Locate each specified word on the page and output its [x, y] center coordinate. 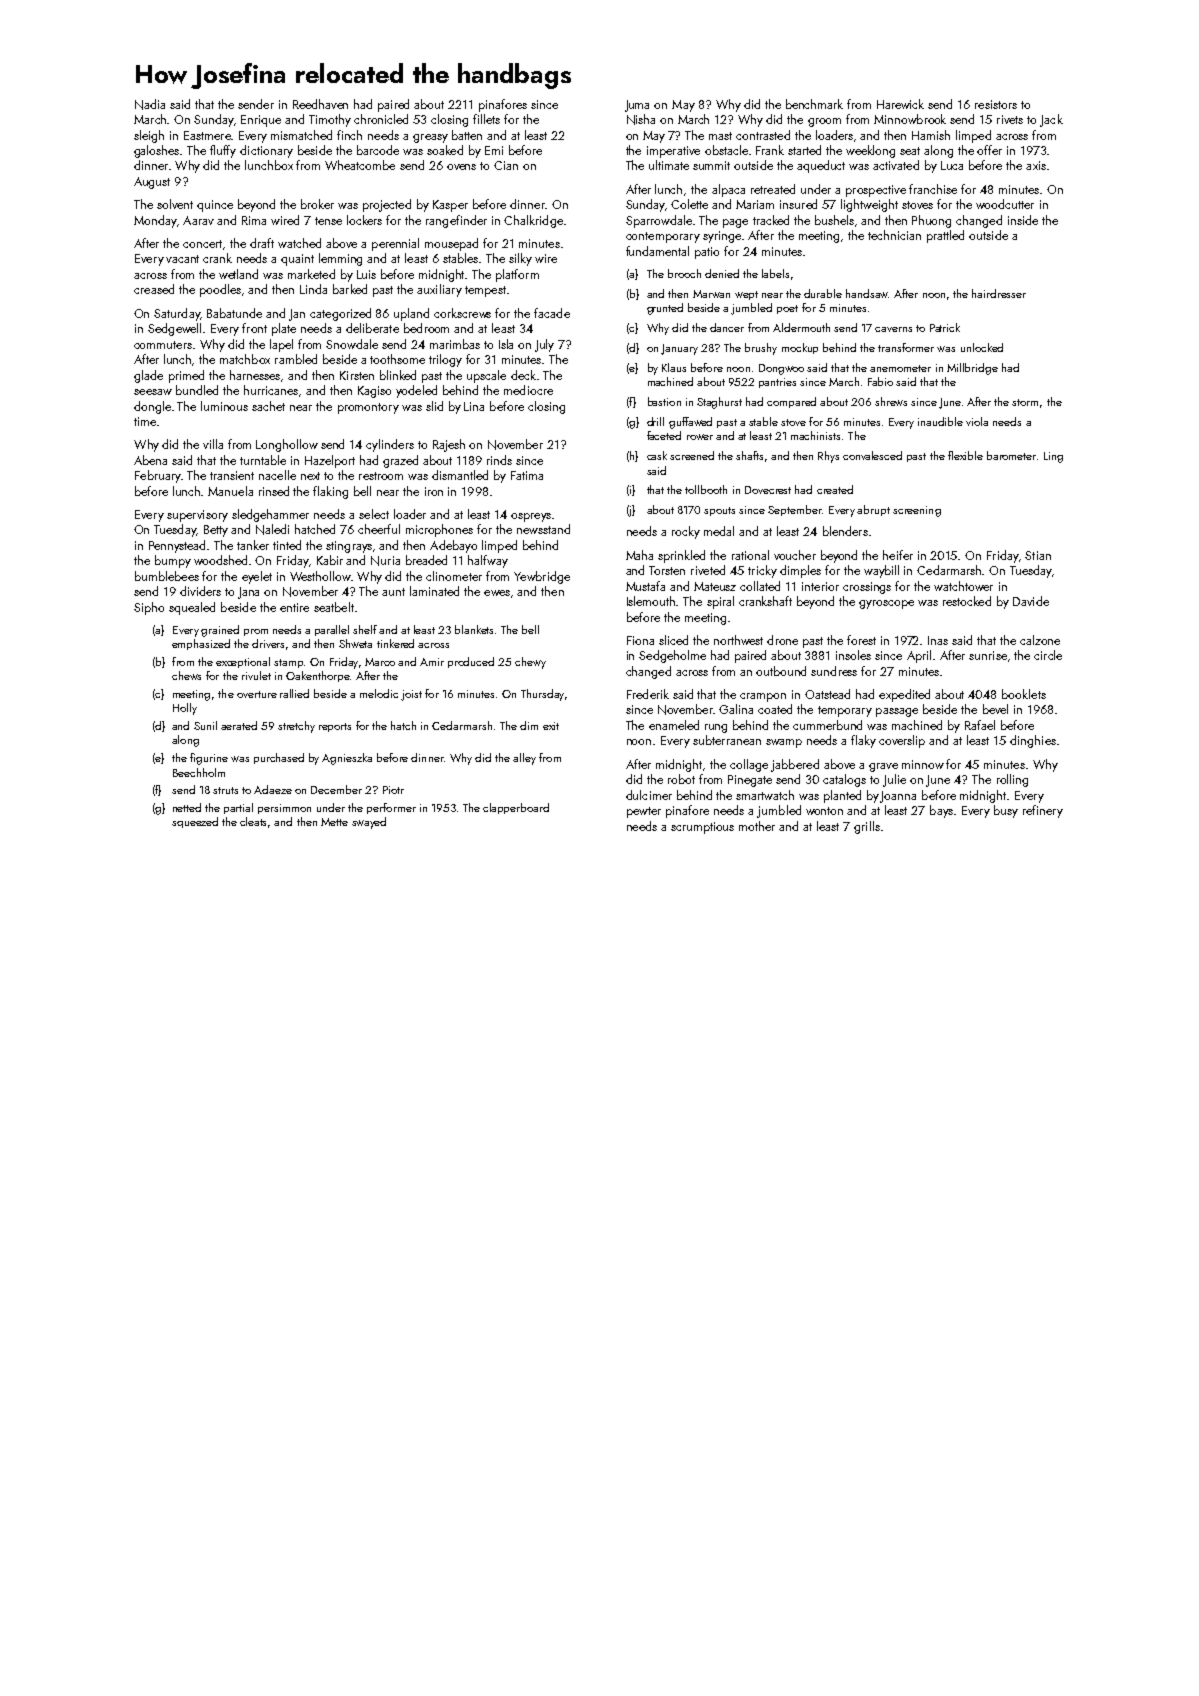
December [336, 789]
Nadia [150, 104]
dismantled [460, 475]
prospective [876, 191]
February [158, 476]
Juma [637, 106]
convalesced [872, 455]
